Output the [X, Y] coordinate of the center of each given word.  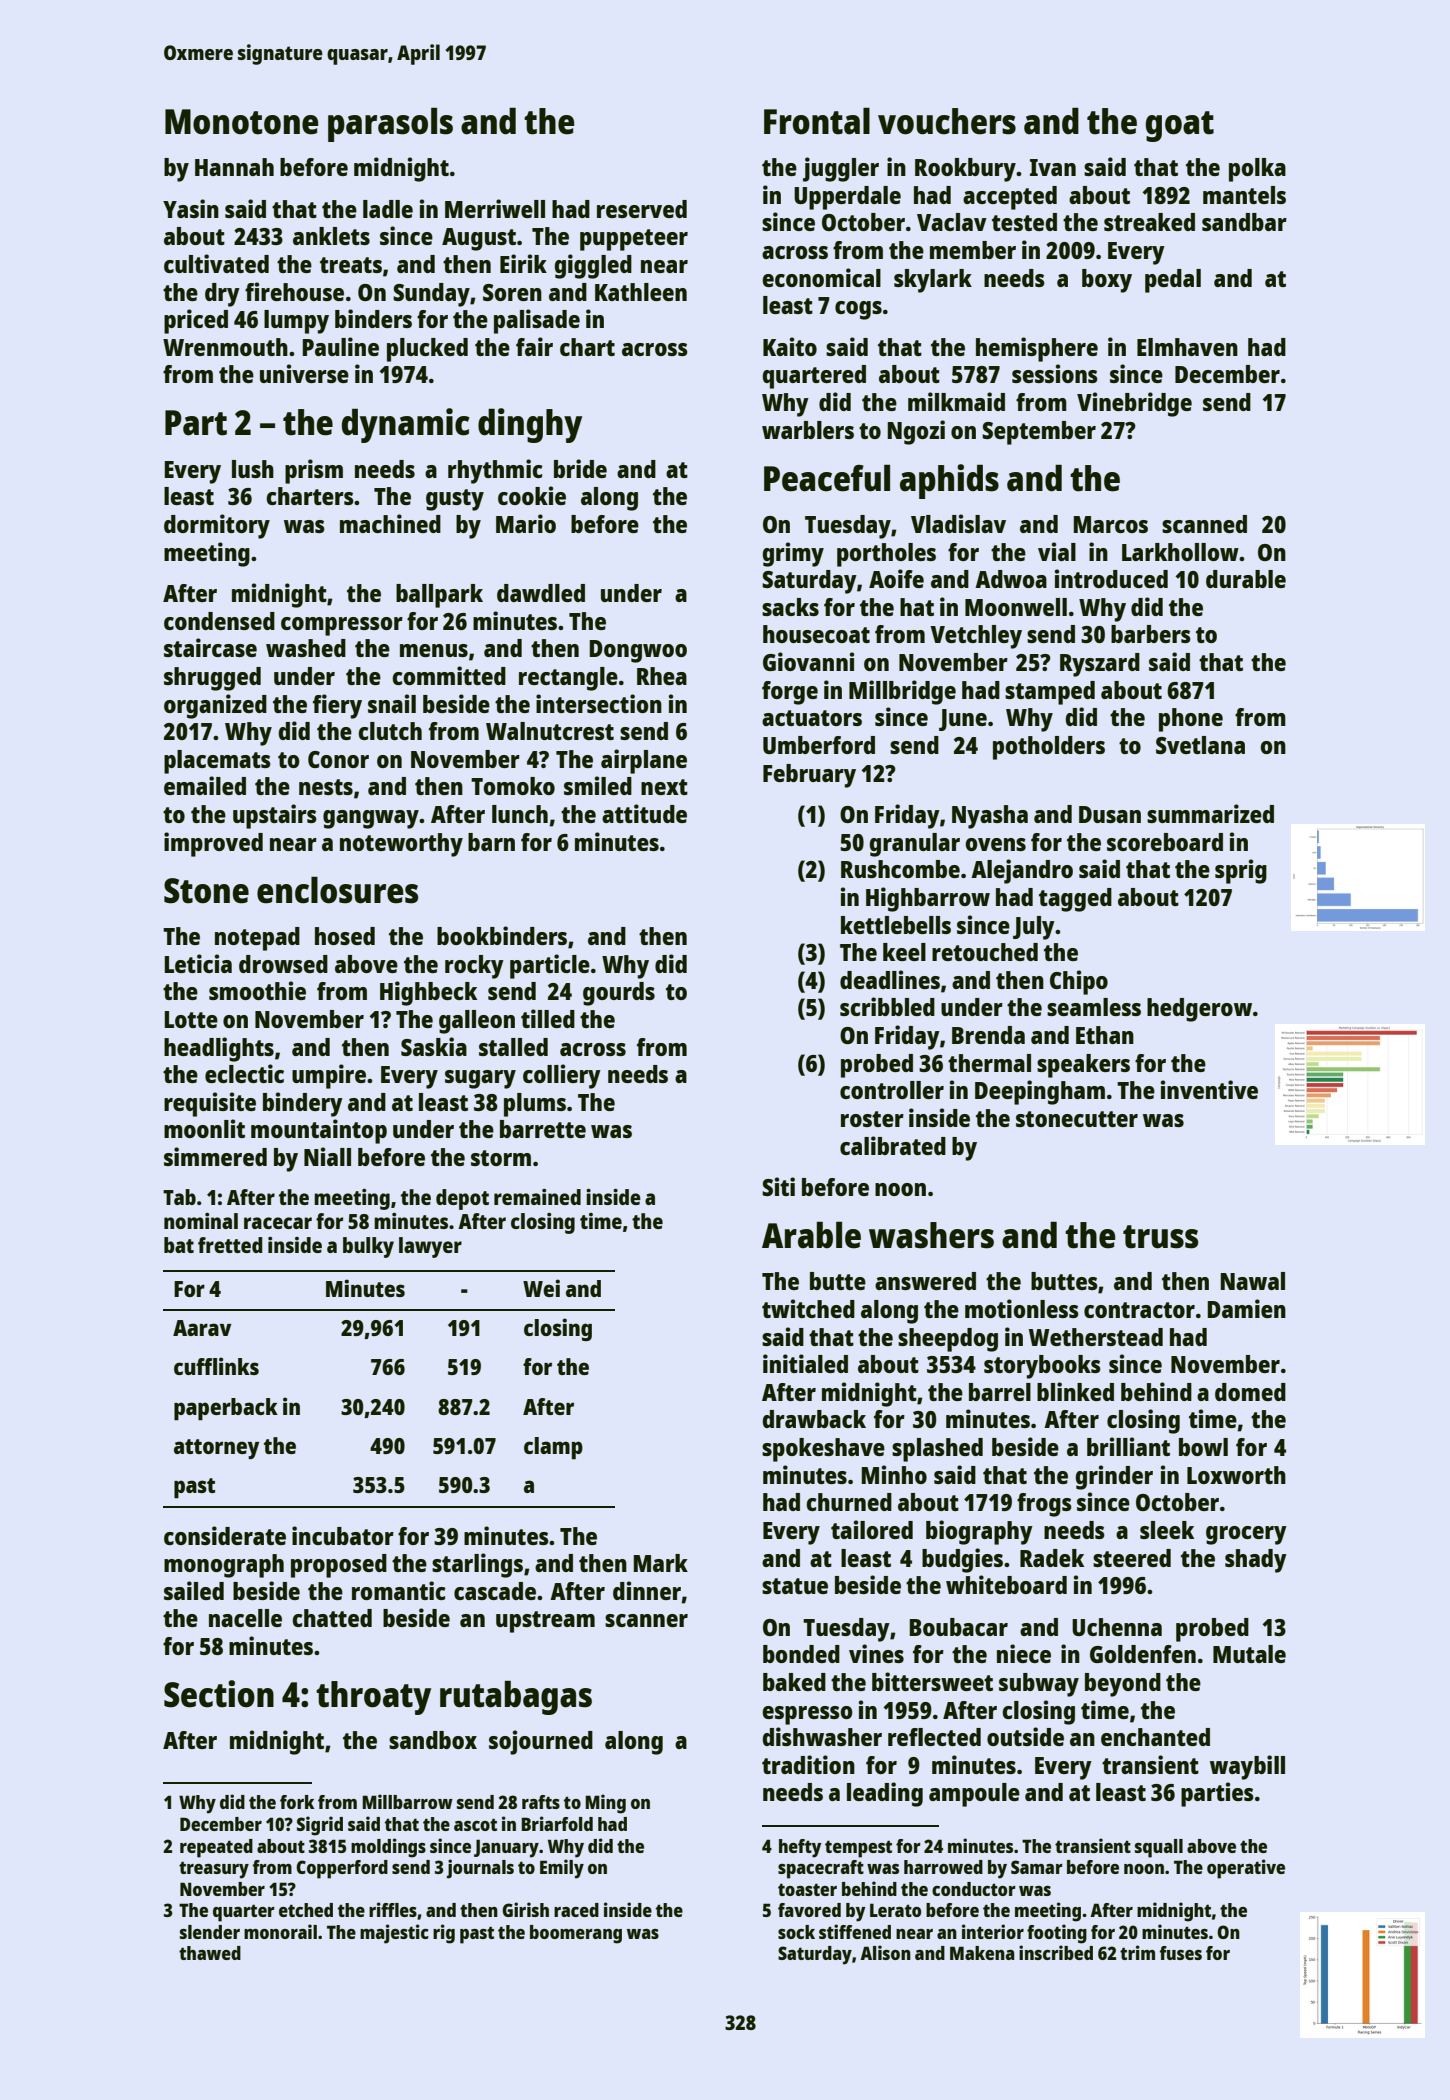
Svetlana [1200, 745]
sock [796, 1932]
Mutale [1249, 1654]
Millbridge [902, 692]
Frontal [817, 121]
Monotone [241, 122]
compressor [342, 626]
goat [1180, 126]
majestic [394, 1934]
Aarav [202, 1328]
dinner [647, 1590]
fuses [1181, 1953]
